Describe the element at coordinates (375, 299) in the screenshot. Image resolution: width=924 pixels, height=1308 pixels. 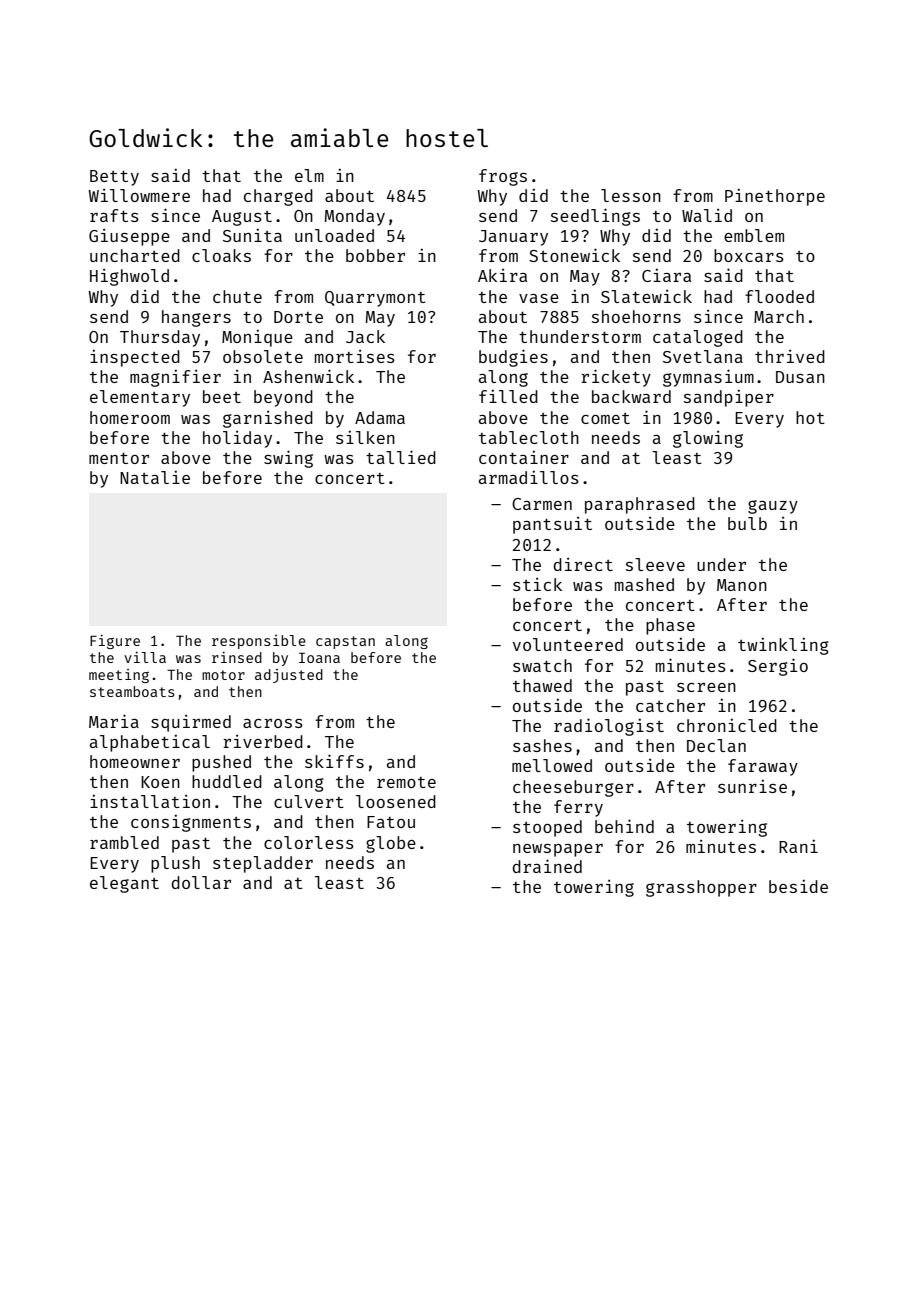
I see `Quarrymont` at that location.
